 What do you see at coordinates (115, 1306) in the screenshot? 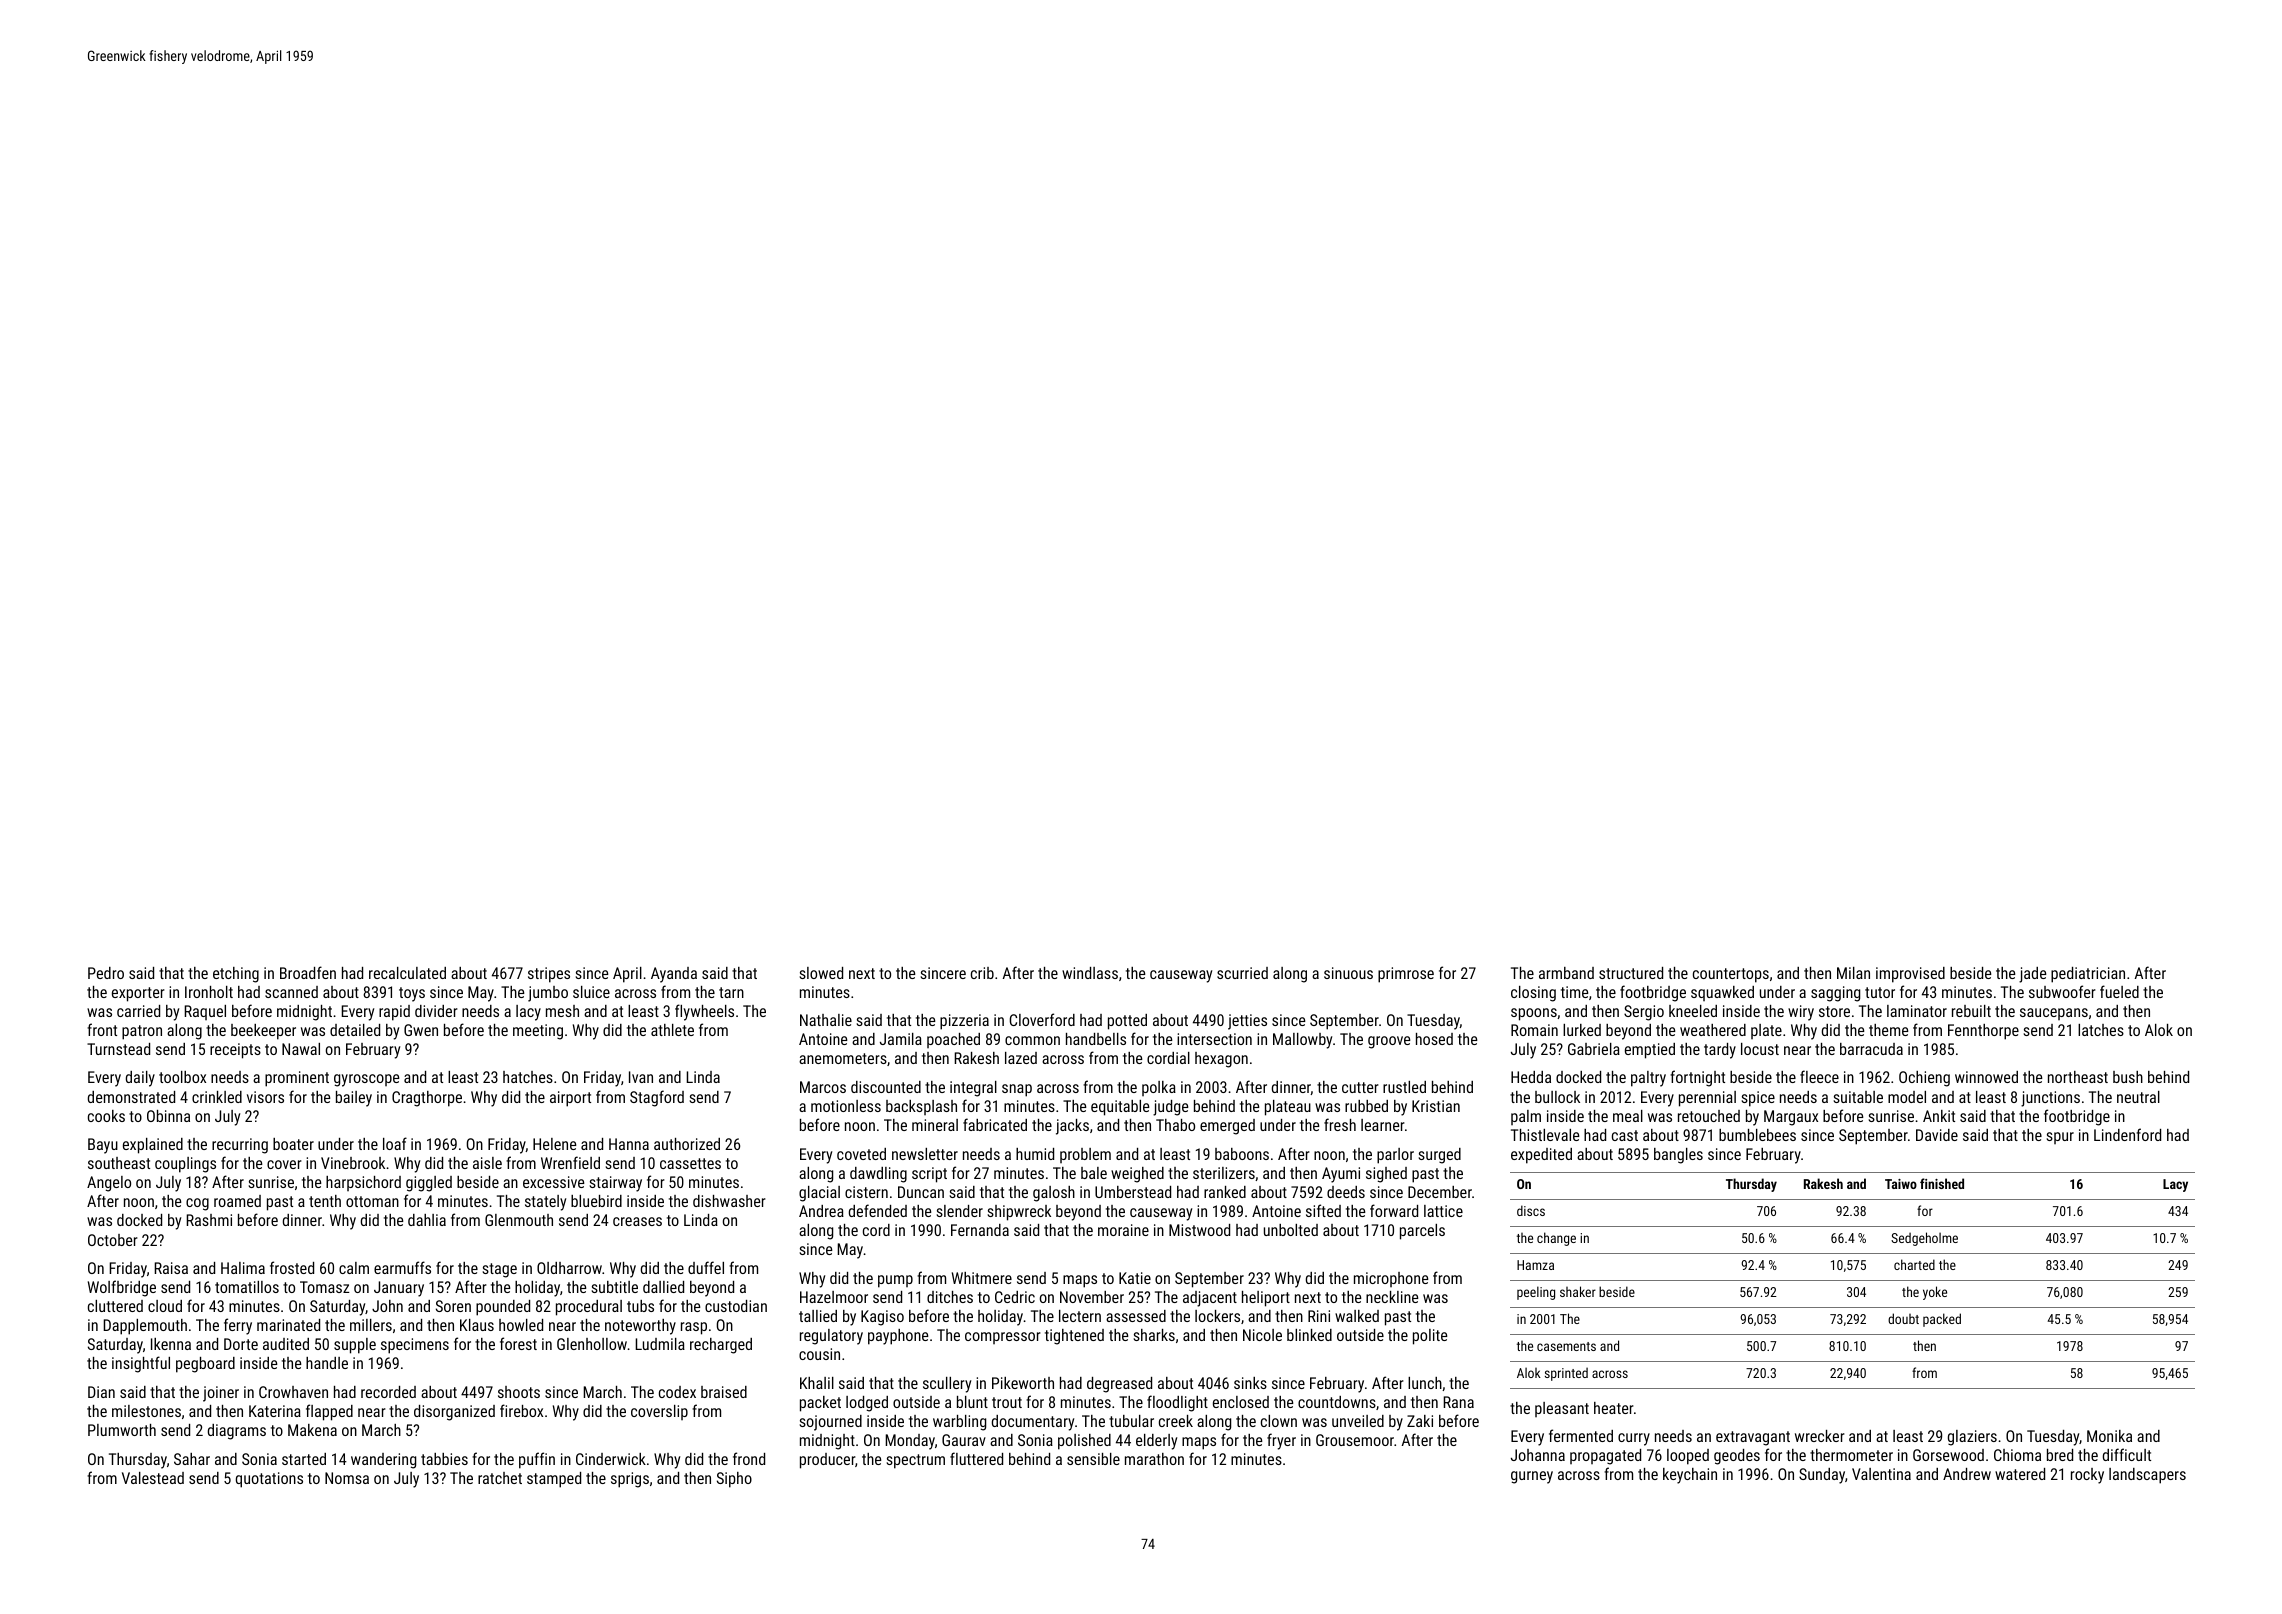
I see `cluttered` at bounding box center [115, 1306].
